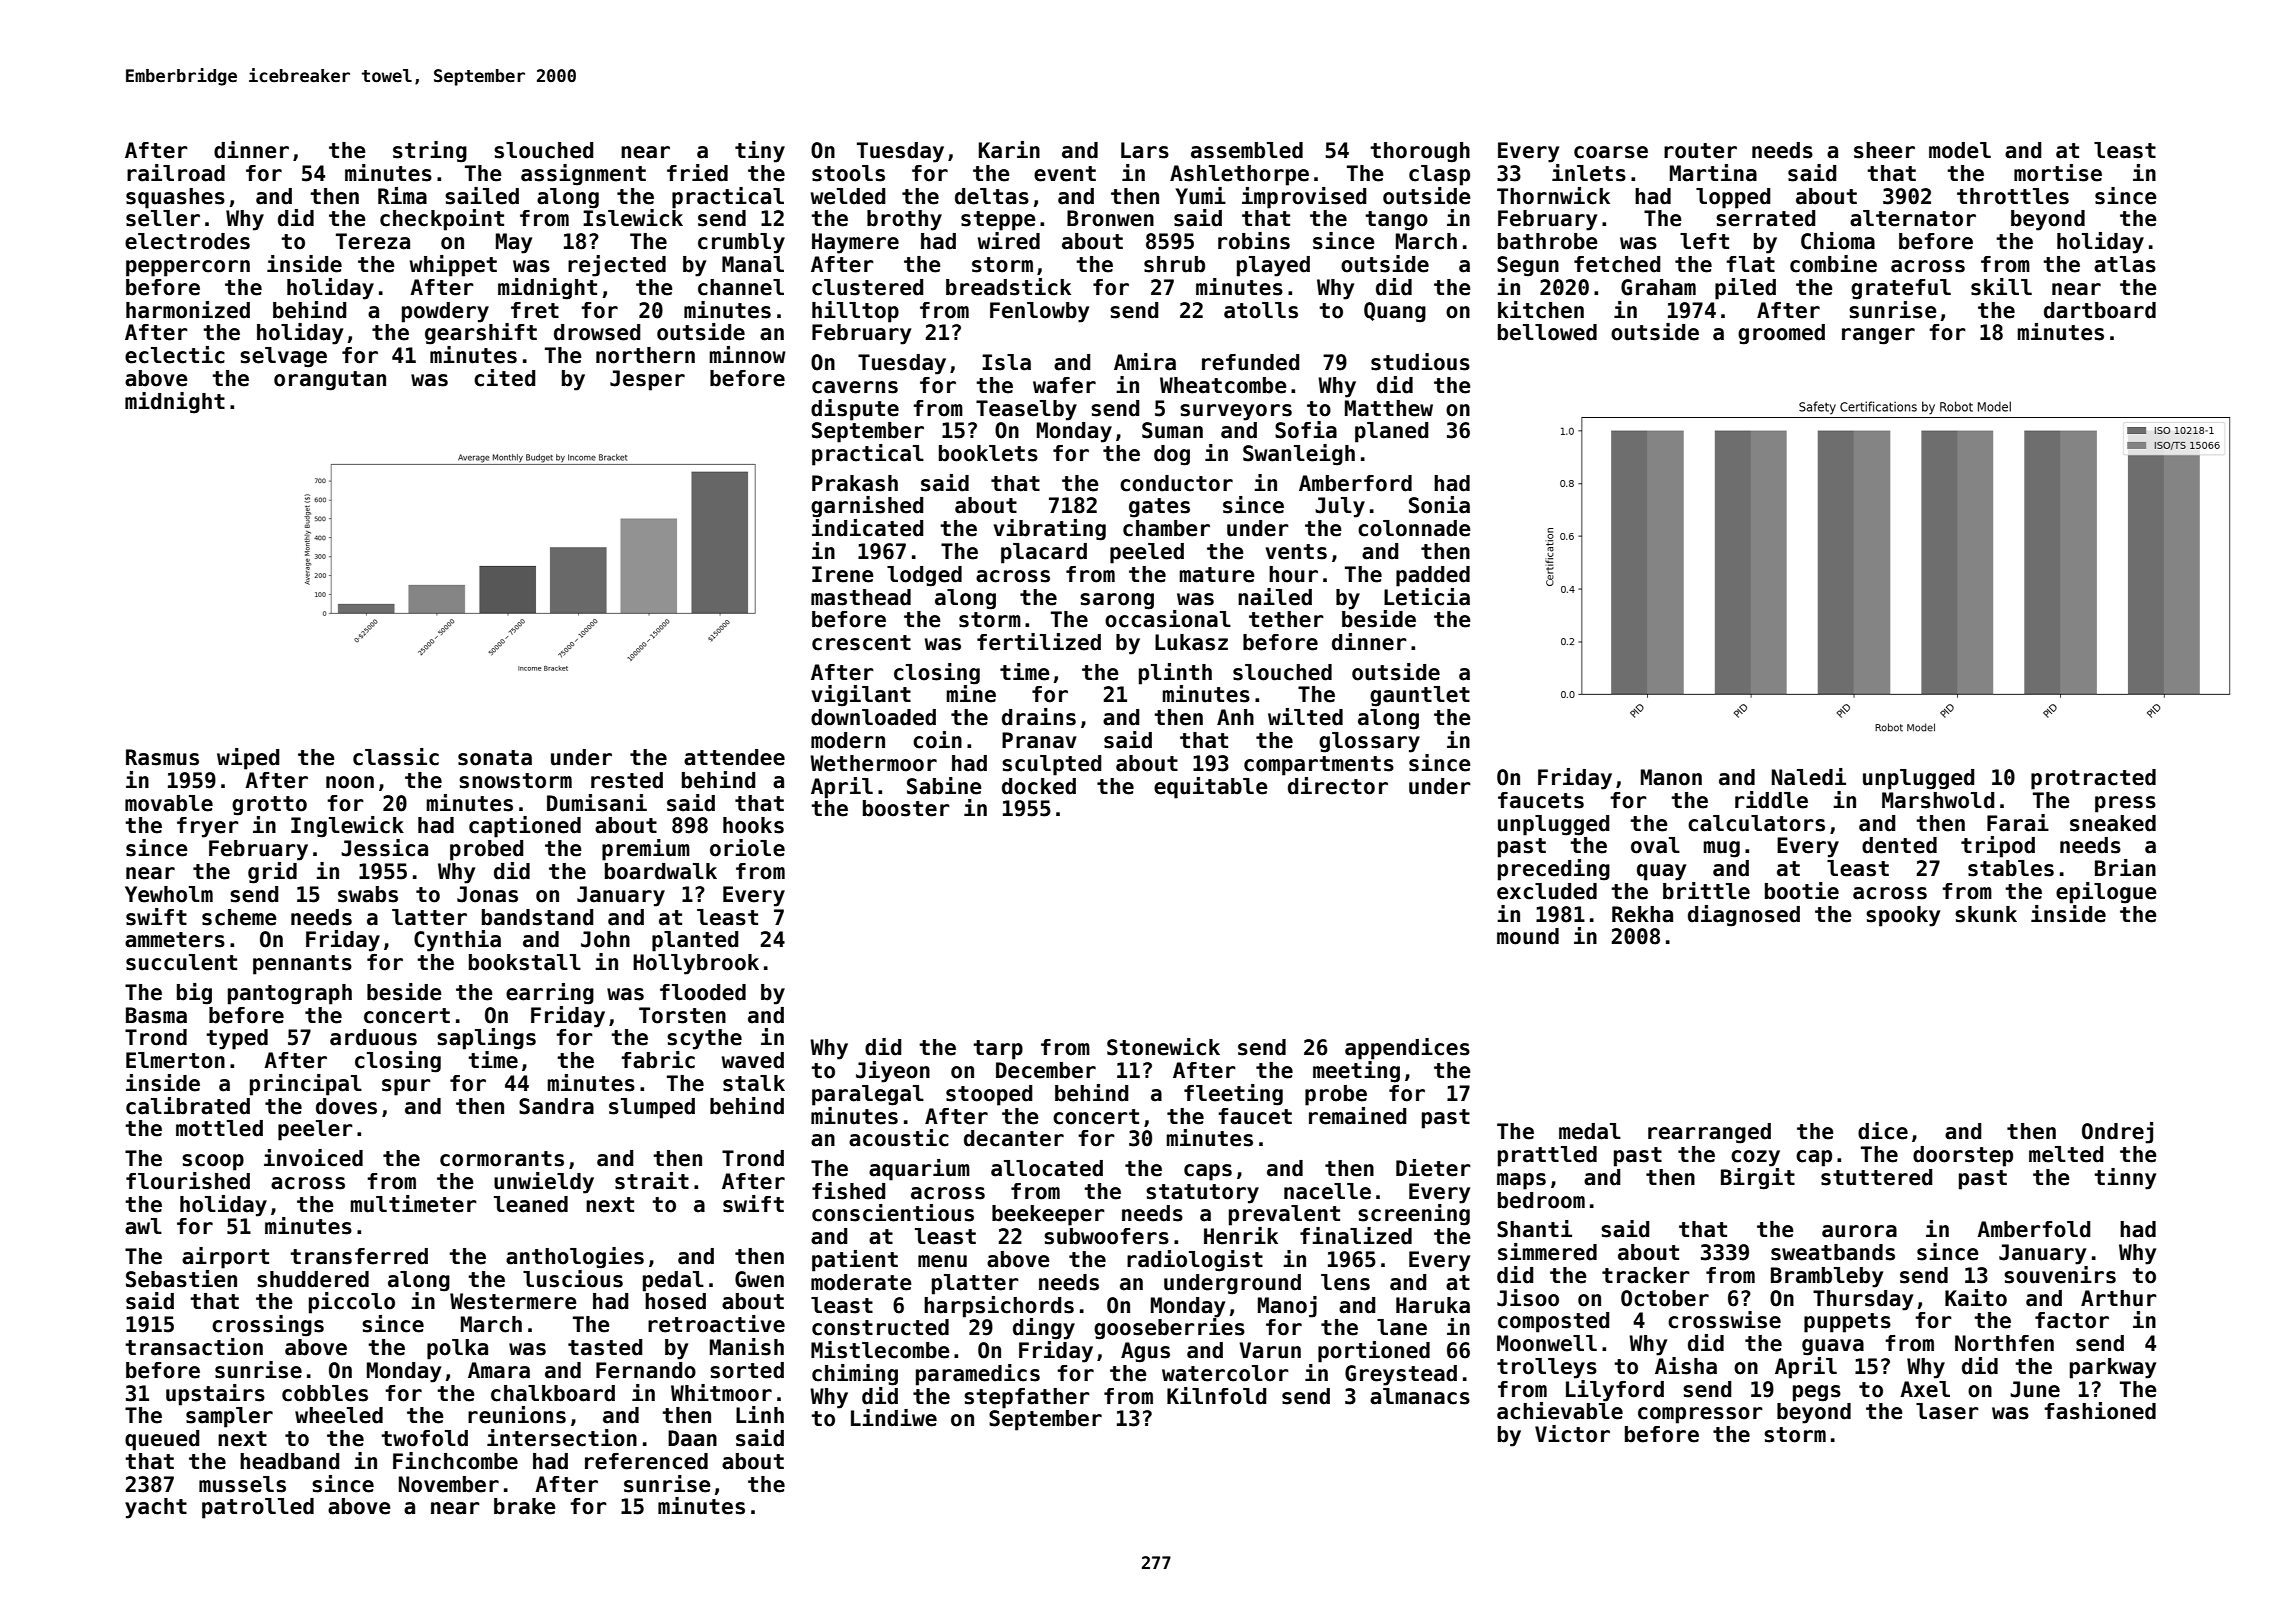 The width and height of the page is (2282, 1614). Describe the element at coordinates (1414, 528) in the page. I see `colonnade` at that location.
